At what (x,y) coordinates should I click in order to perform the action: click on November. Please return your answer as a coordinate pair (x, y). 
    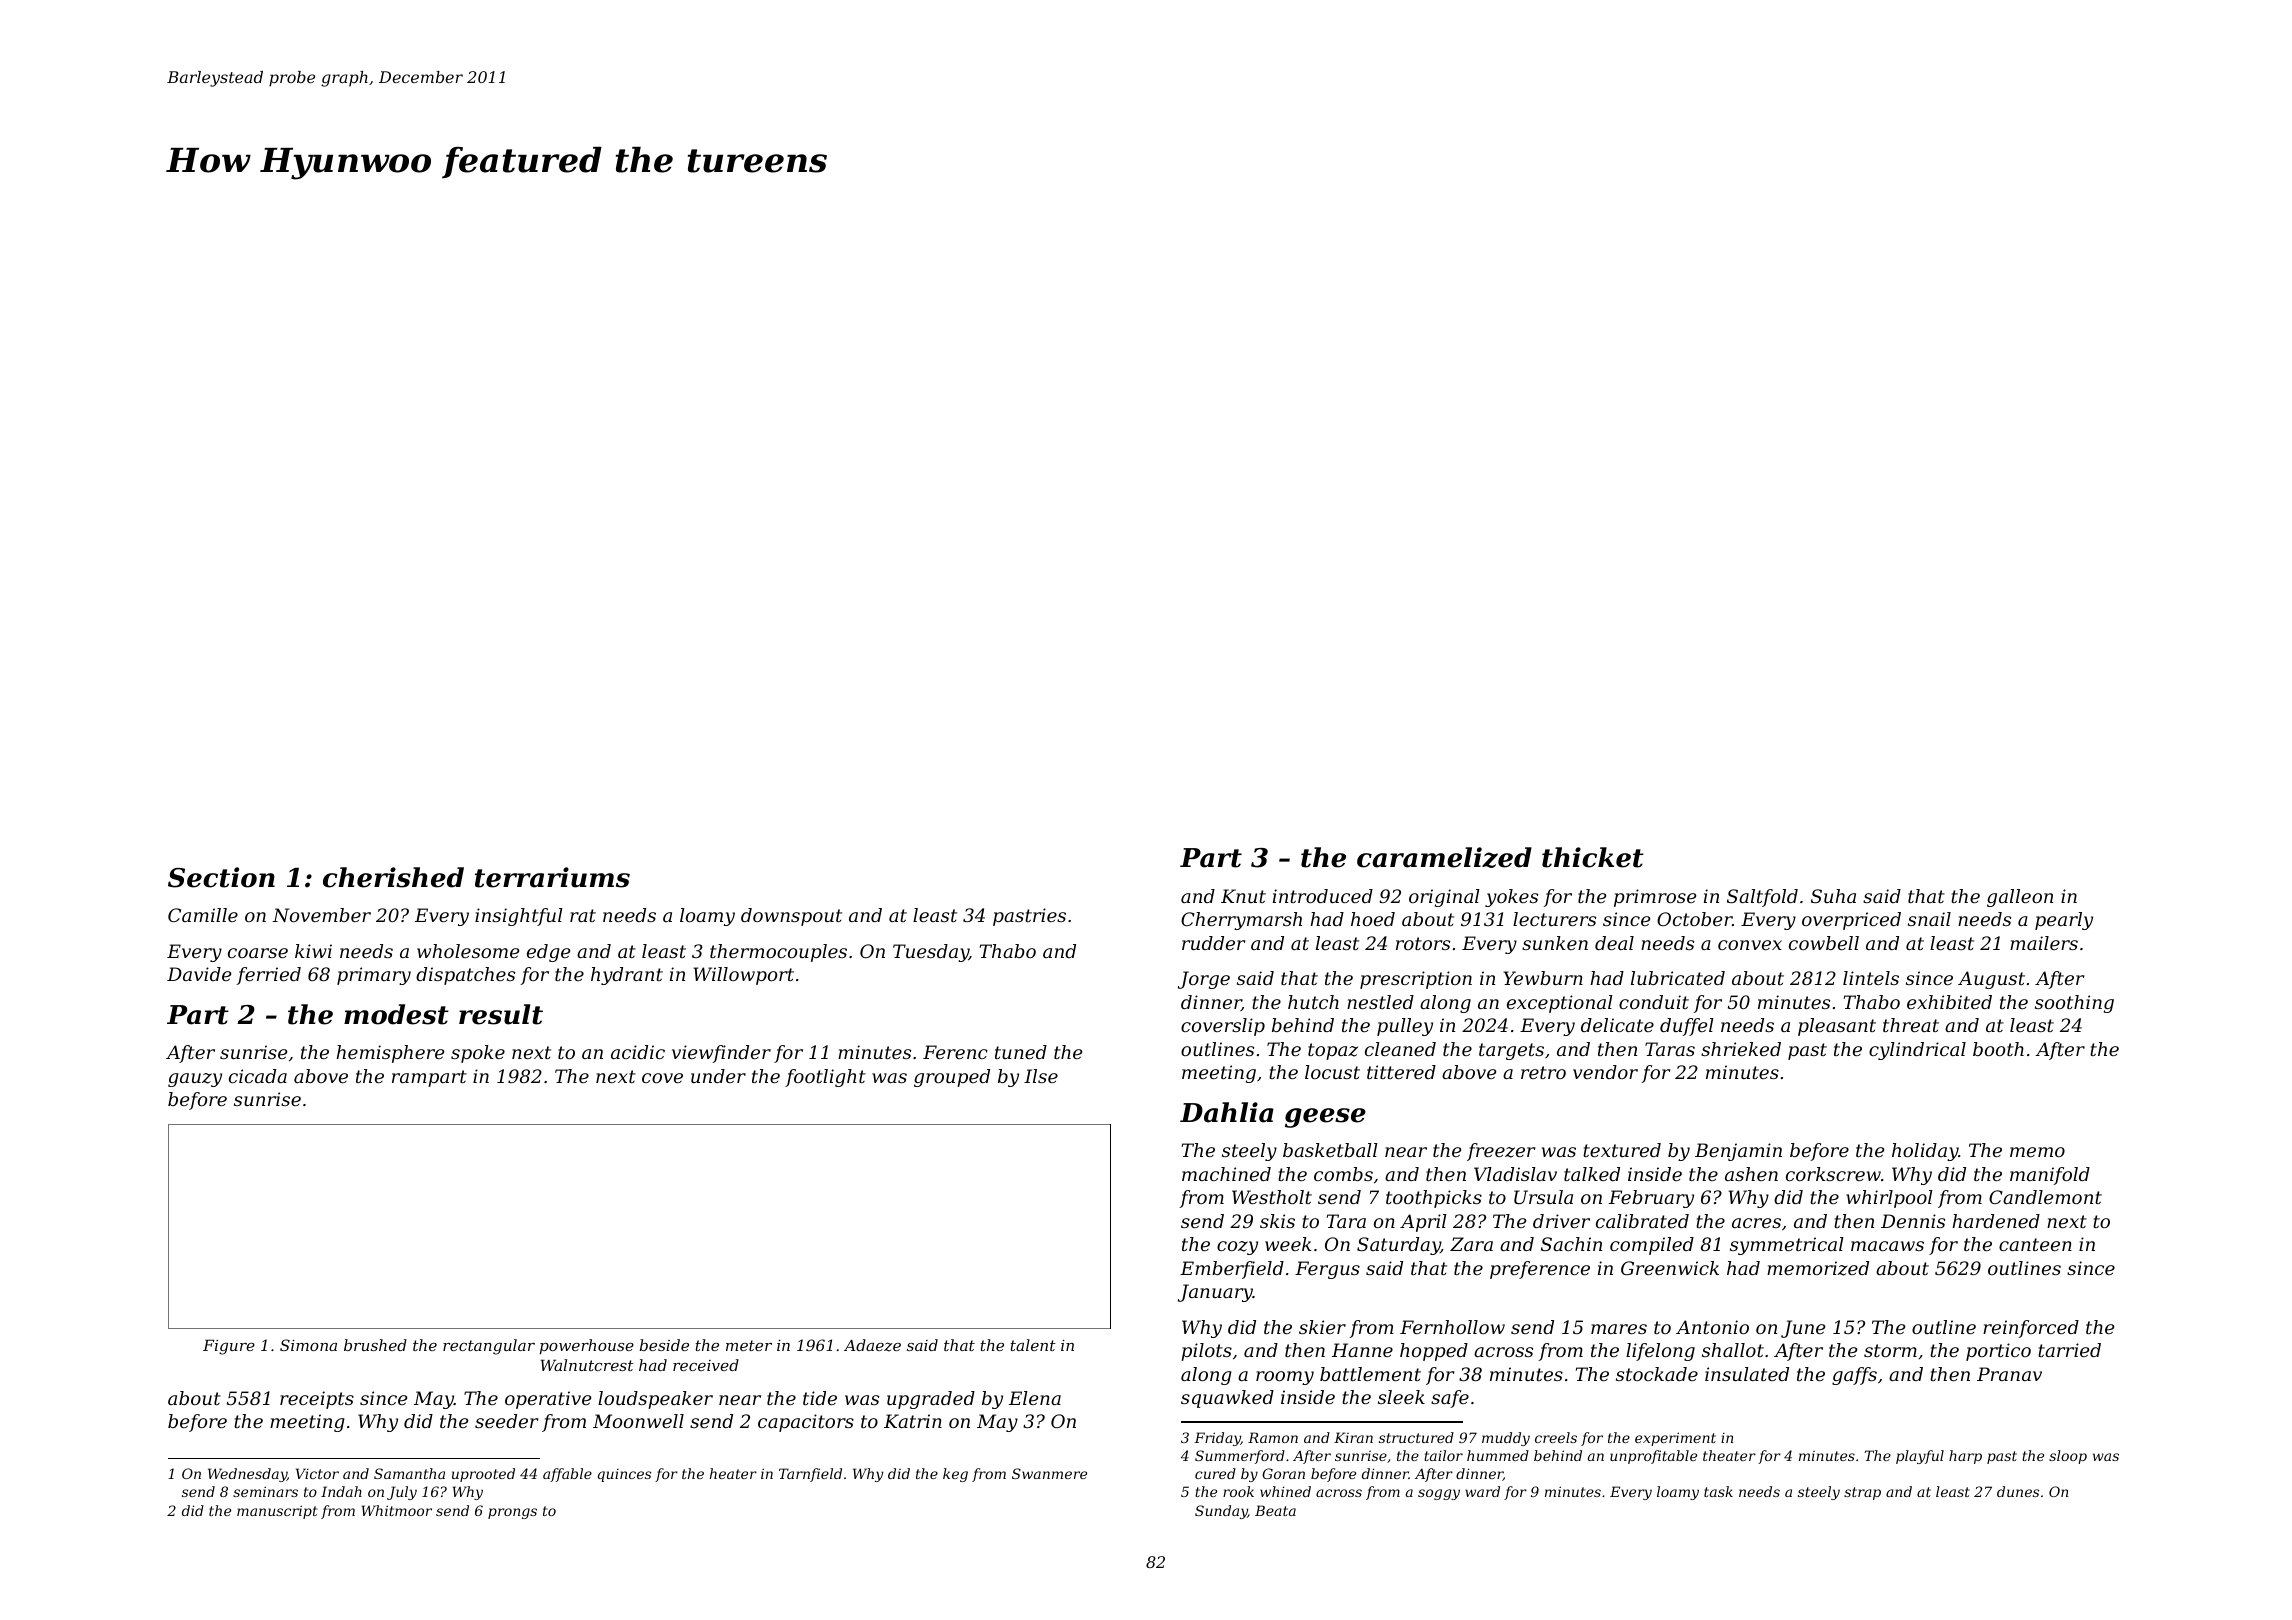
    Looking at the image, I should click on (321, 915).
